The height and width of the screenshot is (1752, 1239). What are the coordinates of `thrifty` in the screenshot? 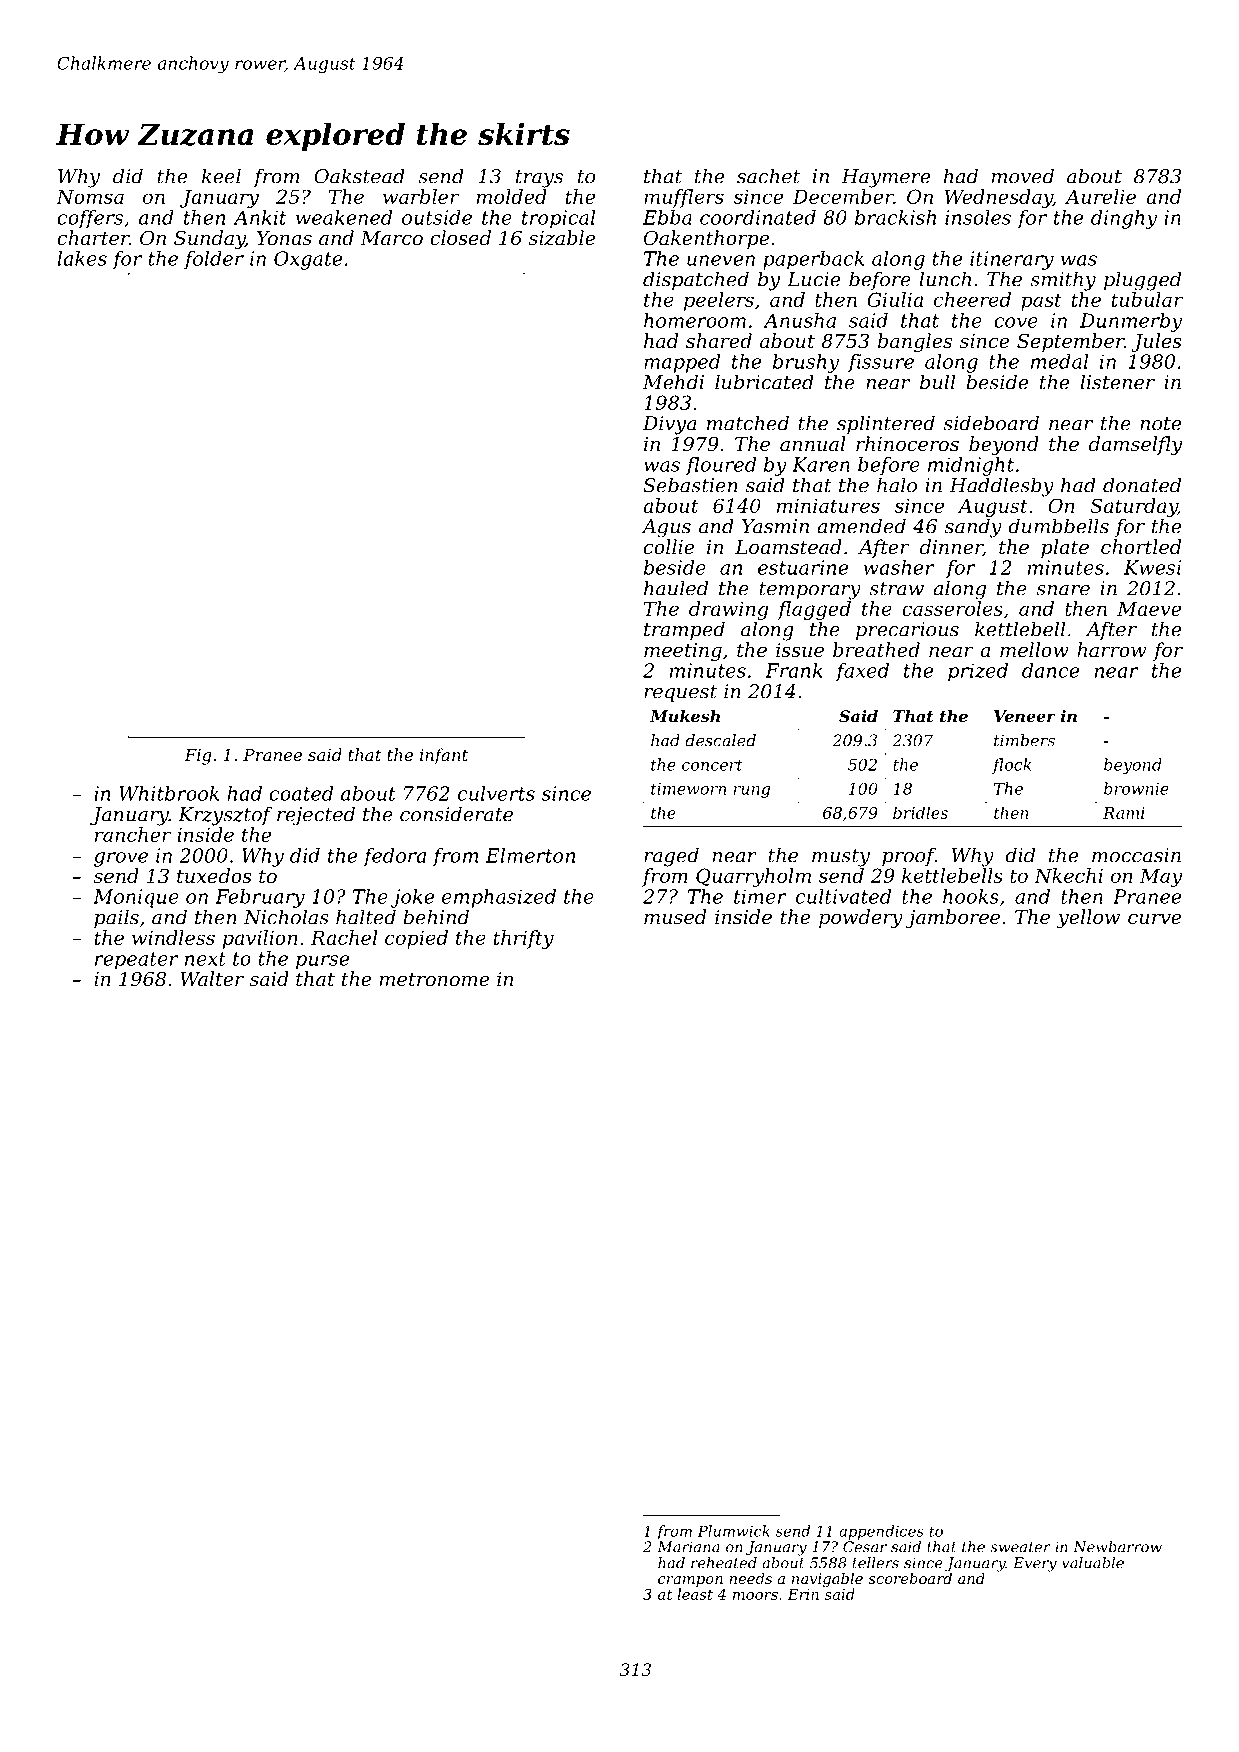 It's located at (523, 939).
